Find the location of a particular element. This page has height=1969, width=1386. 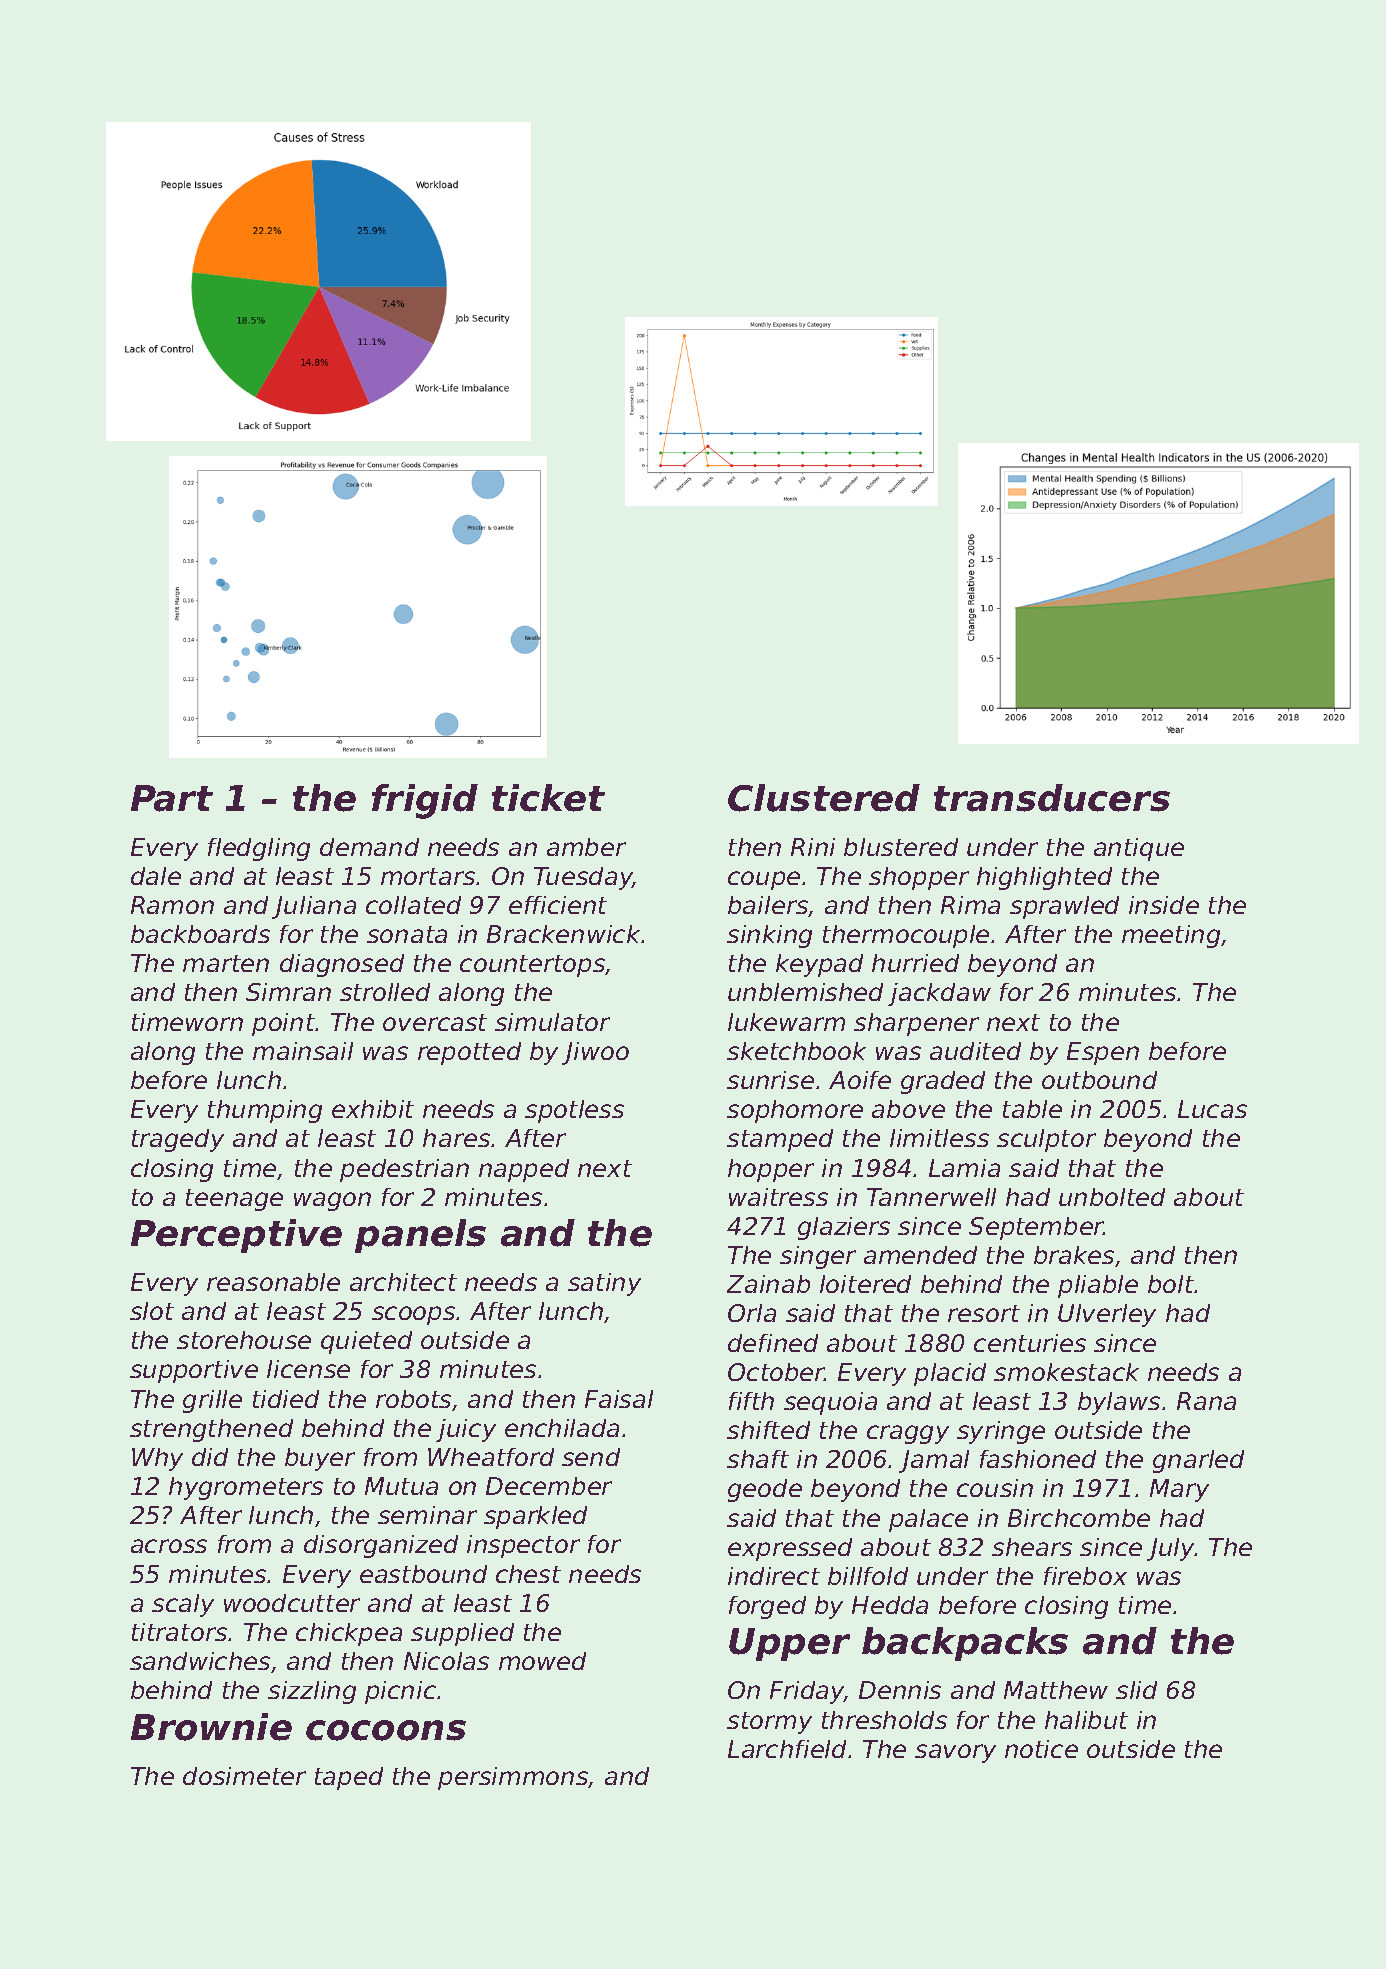

Clustered is located at coordinates (824, 798).
